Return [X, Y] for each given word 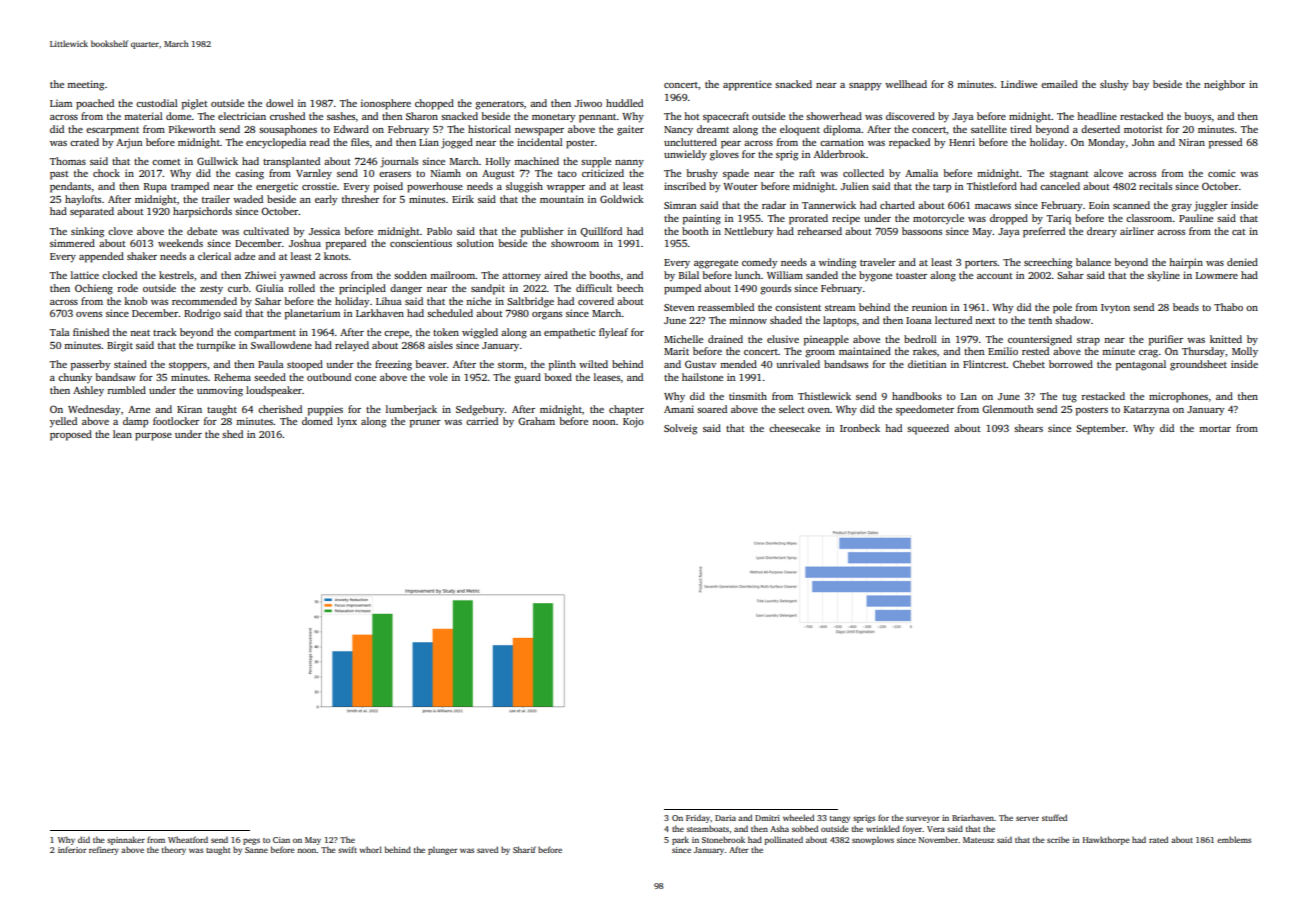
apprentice [747, 85]
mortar [1215, 429]
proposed [71, 435]
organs [547, 316]
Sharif [524, 849]
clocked [119, 275]
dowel [280, 103]
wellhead [906, 84]
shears [1028, 428]
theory [174, 850]
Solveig [680, 429]
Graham [536, 421]
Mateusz [978, 840]
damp [135, 422]
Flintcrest [985, 364]
